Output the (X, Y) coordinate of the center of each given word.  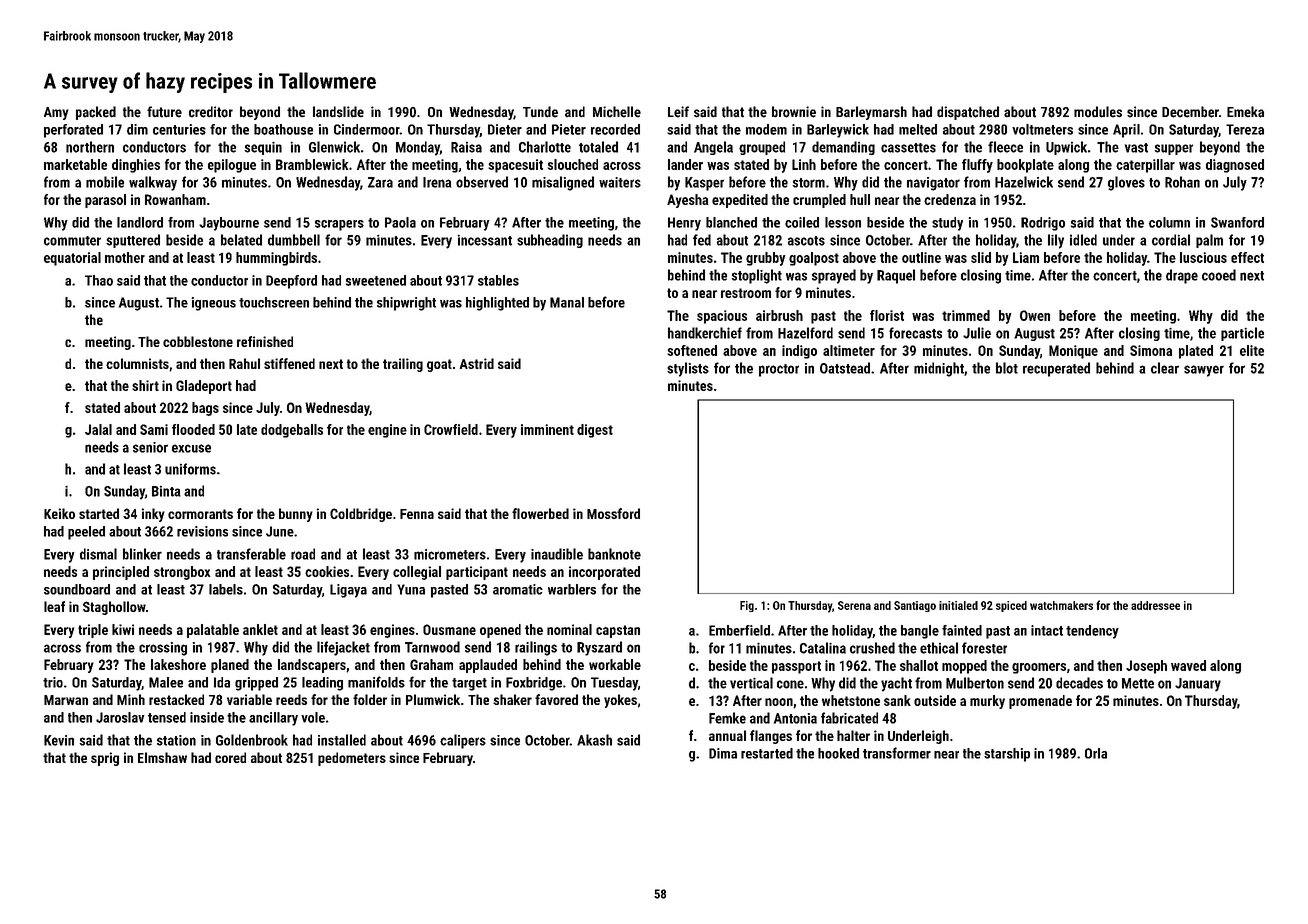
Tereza (1245, 129)
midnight (939, 369)
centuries (179, 129)
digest (595, 431)
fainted (962, 630)
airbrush (779, 315)
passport (796, 667)
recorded (615, 129)
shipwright (406, 304)
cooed (1219, 275)
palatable (213, 631)
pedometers (352, 759)
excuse (191, 448)
